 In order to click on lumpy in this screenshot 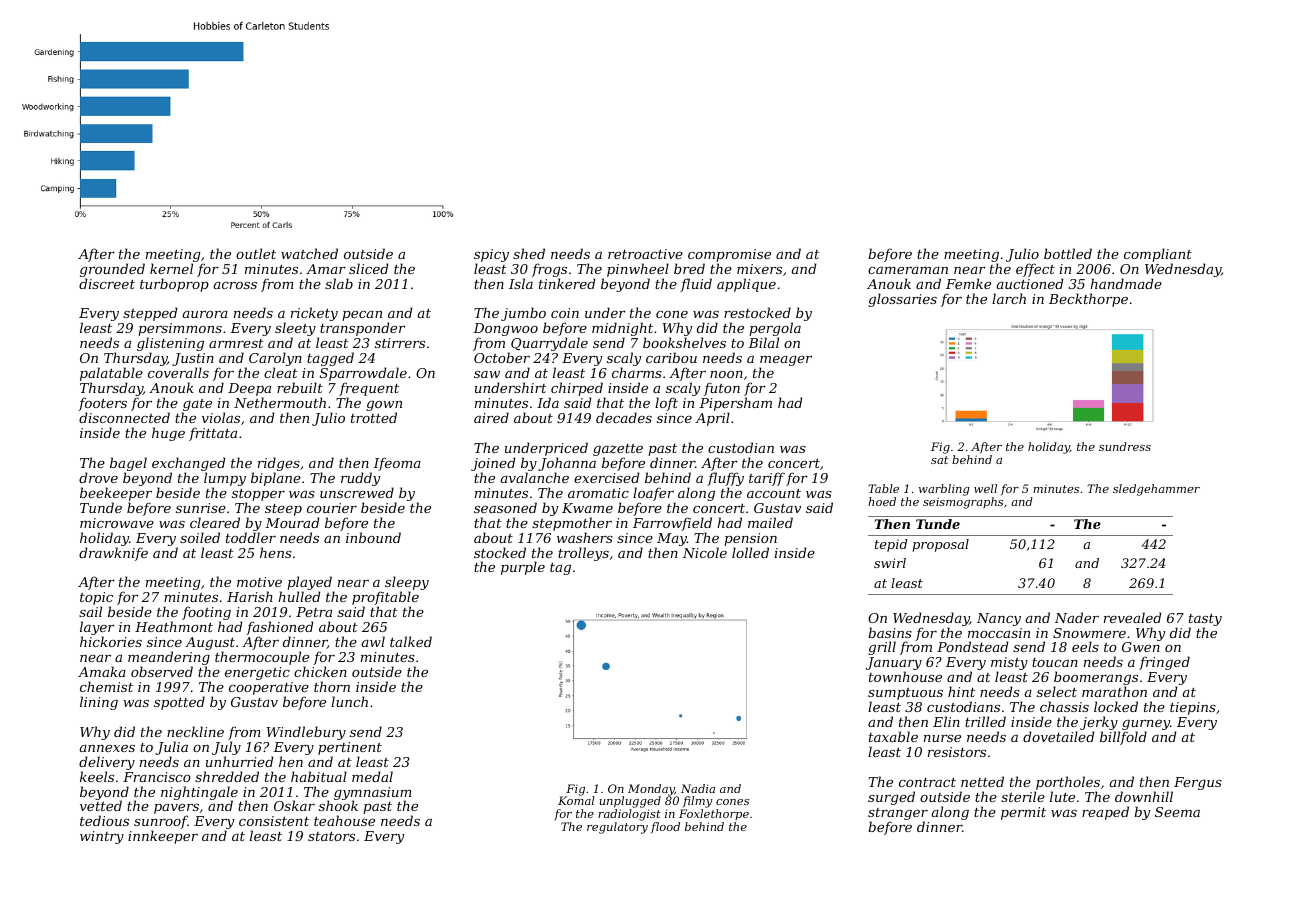, I will do `click(225, 479)`.
